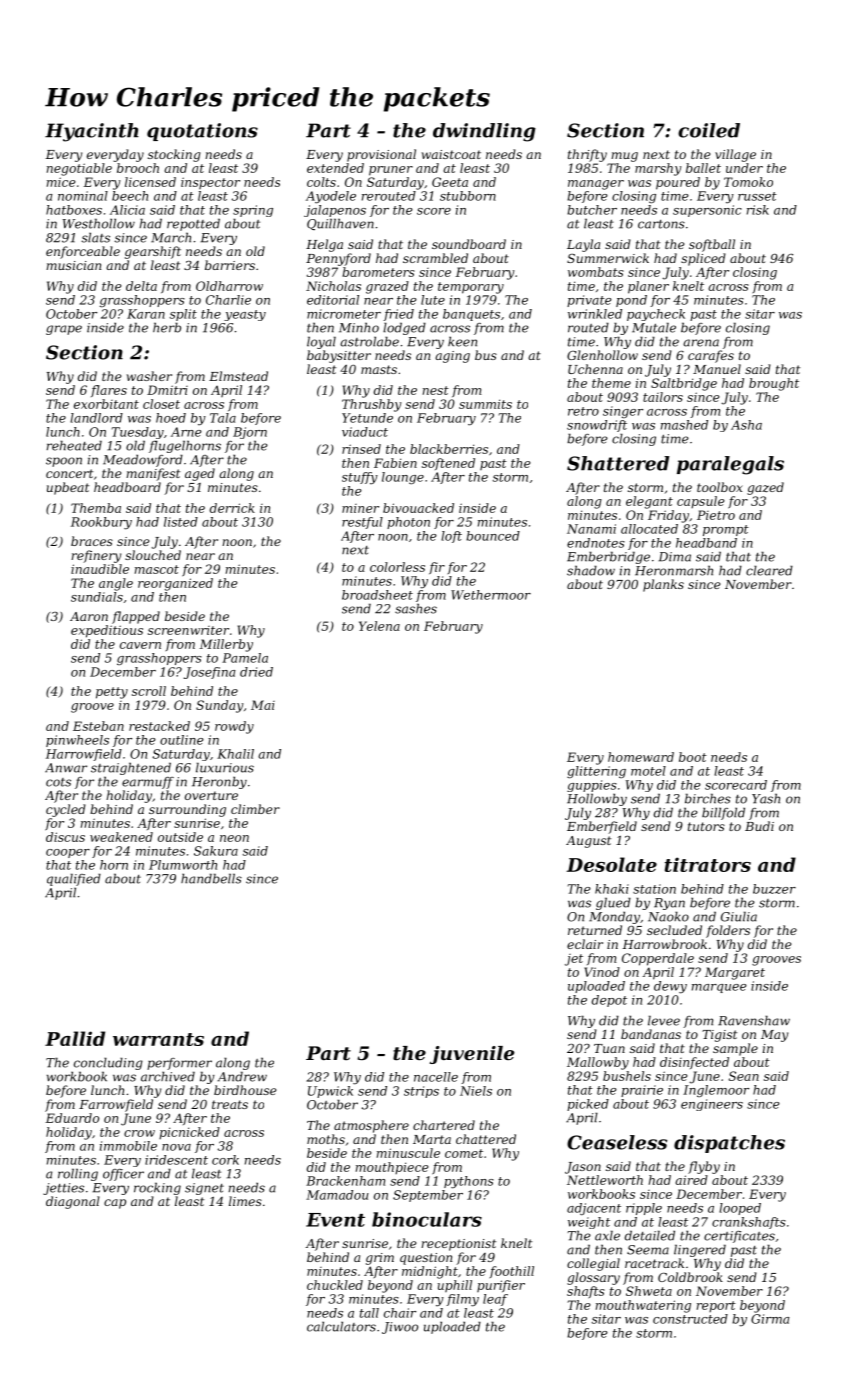  What do you see at coordinates (758, 210) in the document?
I see `risk` at bounding box center [758, 210].
